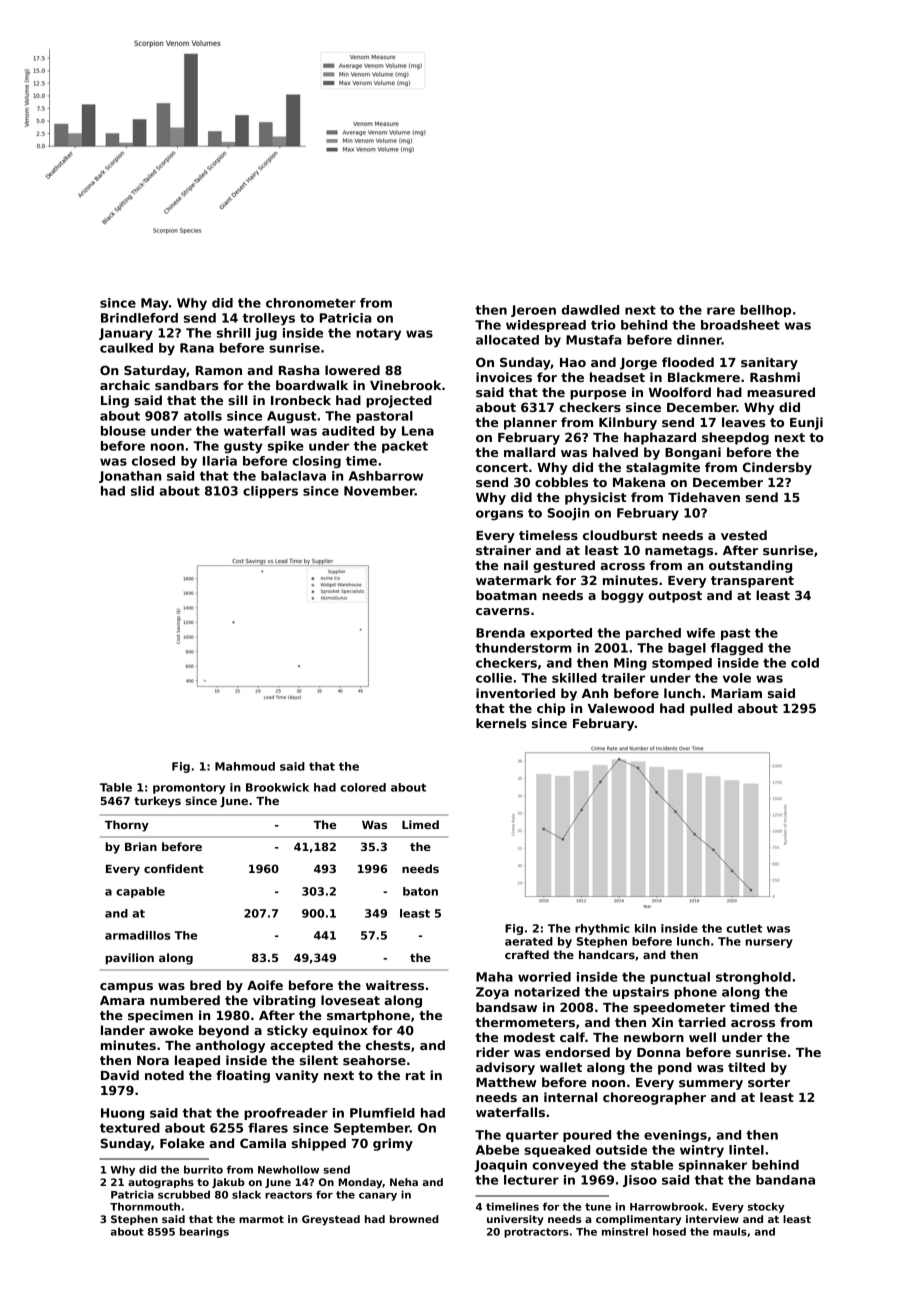 This screenshot has height=1308, width=924. Describe the element at coordinates (269, 319) in the screenshot. I see `trolleys` at that location.
